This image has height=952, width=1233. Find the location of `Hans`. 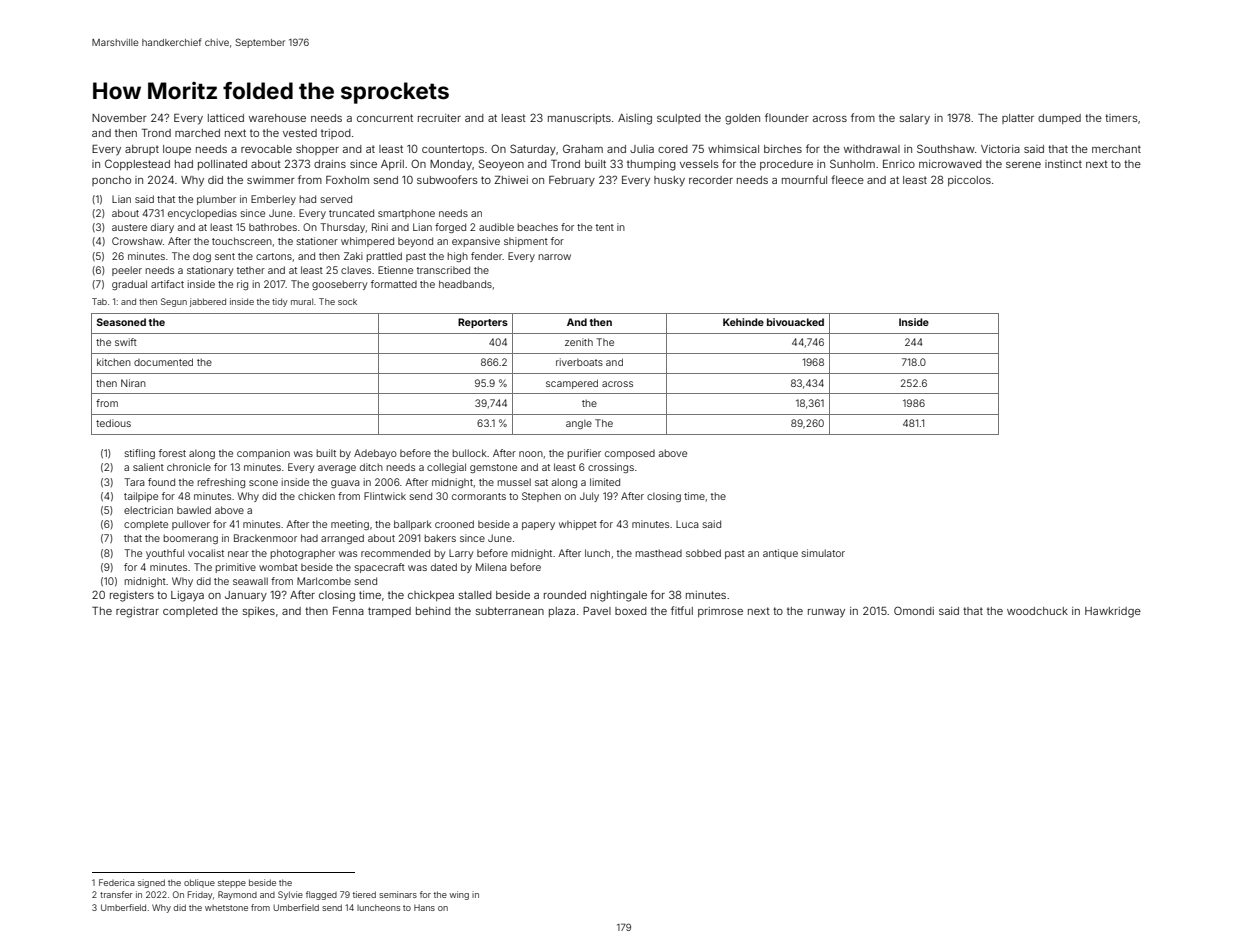

Hans is located at coordinates (424, 907).
